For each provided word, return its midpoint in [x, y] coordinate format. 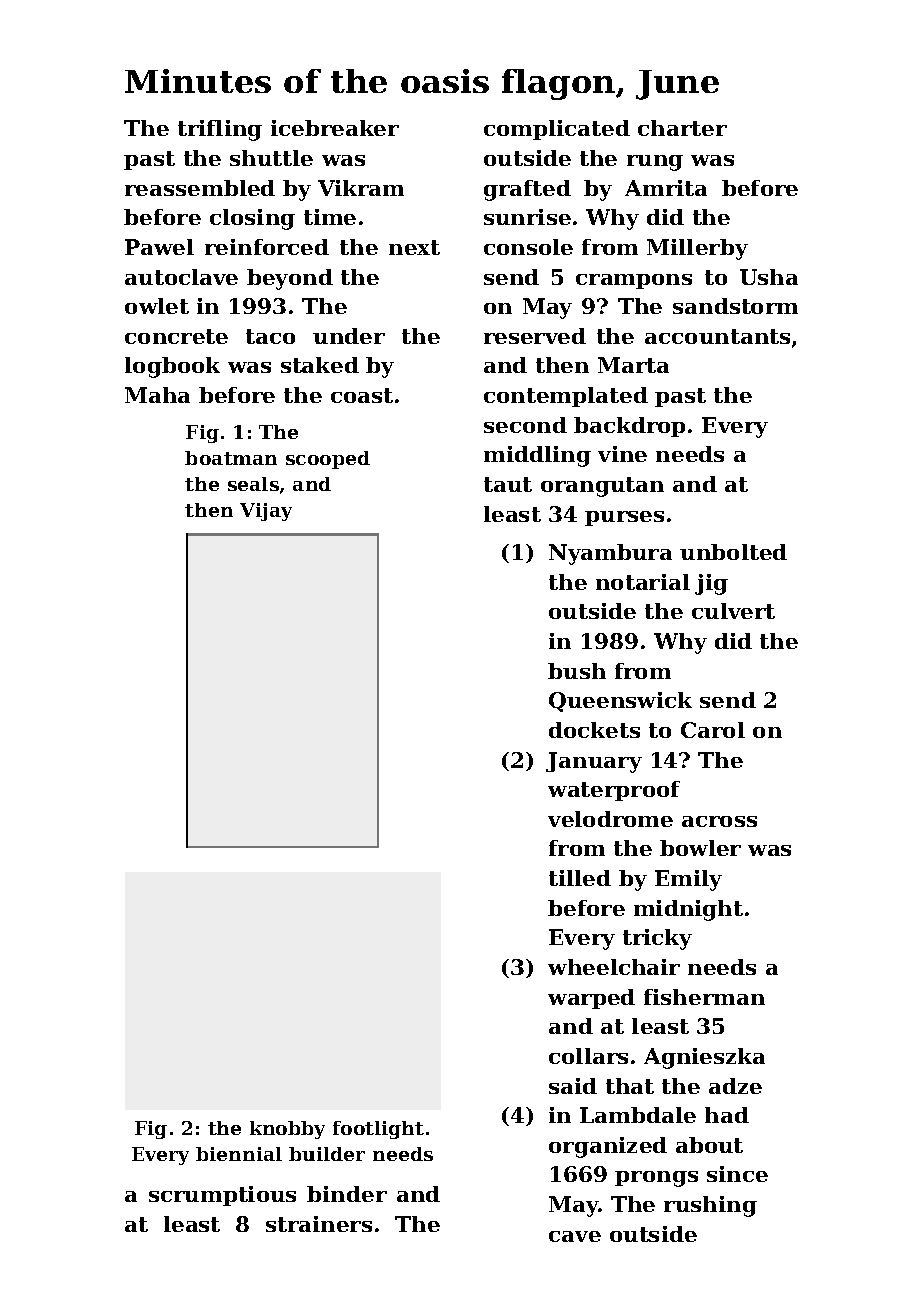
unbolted [733, 552]
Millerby [697, 249]
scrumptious [222, 1196]
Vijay [266, 512]
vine [622, 454]
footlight [378, 1130]
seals [253, 484]
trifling [220, 130]
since [737, 1174]
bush [577, 671]
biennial [239, 1154]
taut [508, 484]
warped [591, 999]
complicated [557, 130]
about [709, 1145]
